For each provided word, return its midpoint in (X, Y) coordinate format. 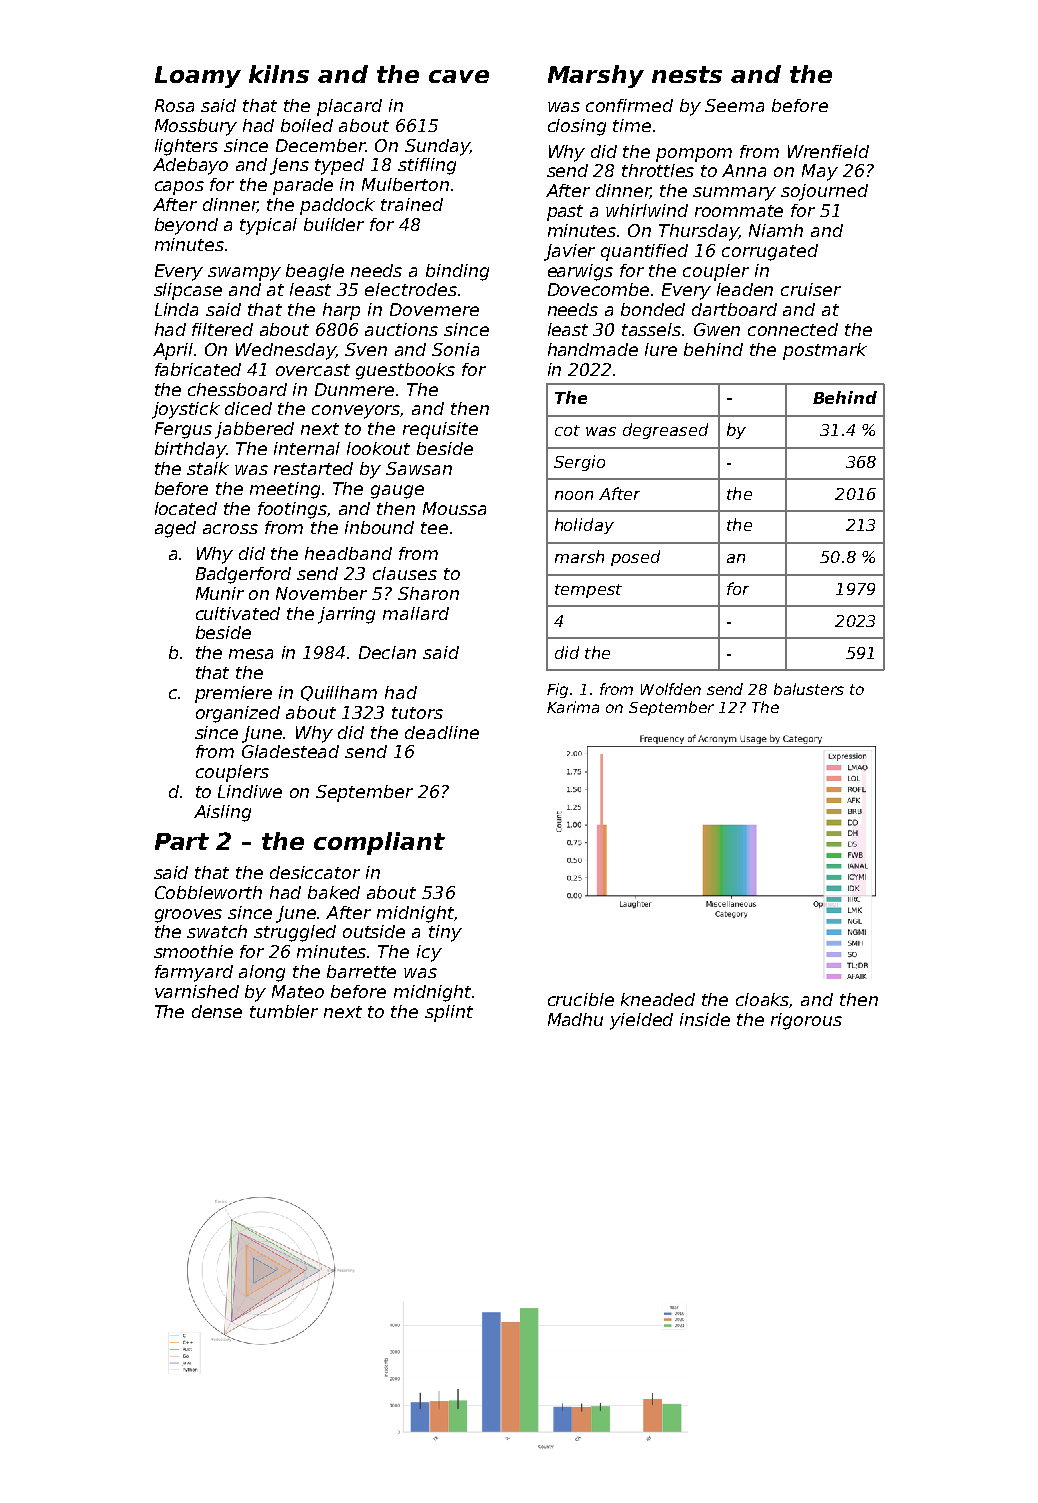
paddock (337, 206)
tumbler (284, 1011)
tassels (651, 329)
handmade (593, 349)
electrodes (411, 289)
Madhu (575, 1019)
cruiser (811, 289)
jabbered (254, 430)
